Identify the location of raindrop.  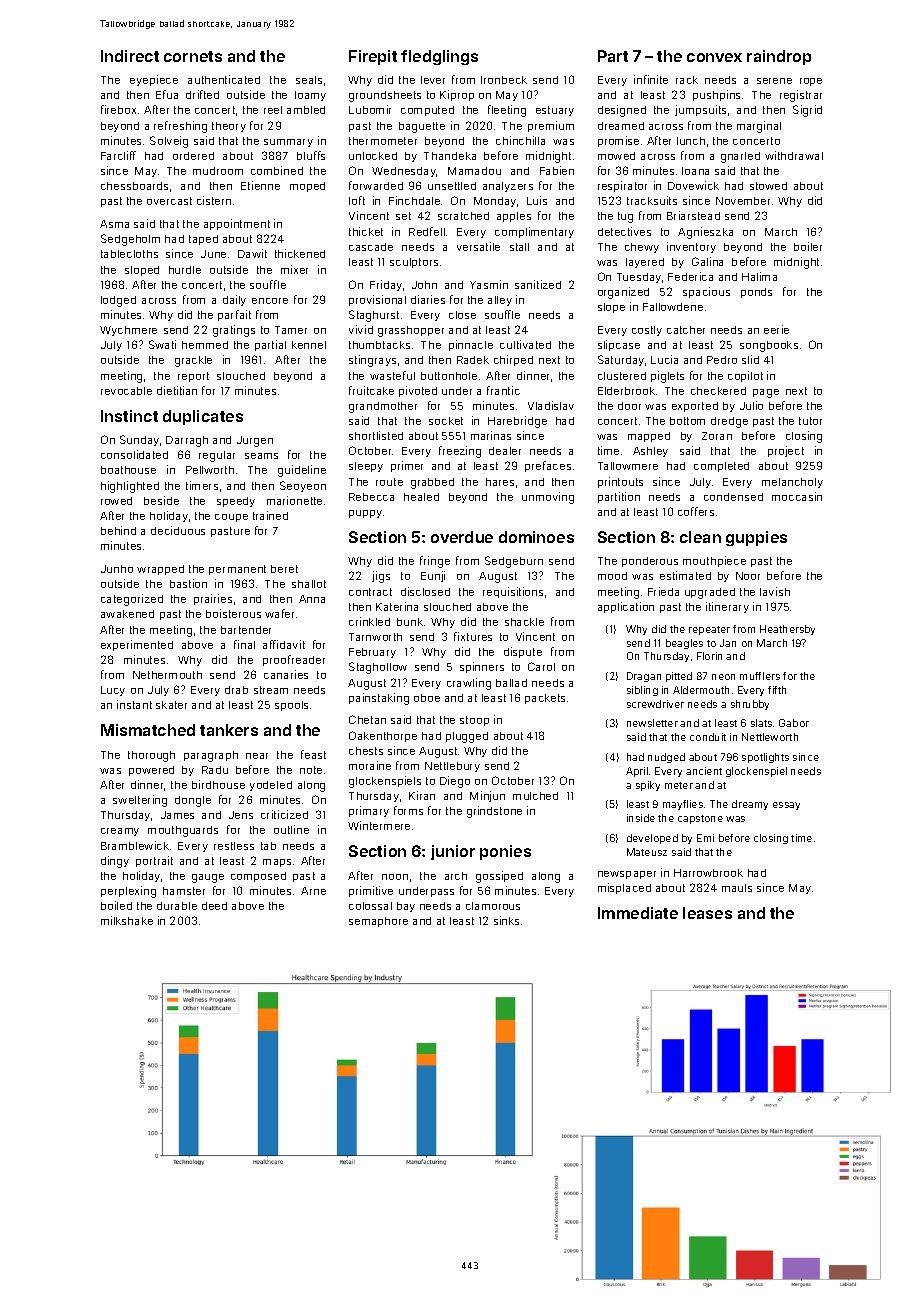
(779, 57).
